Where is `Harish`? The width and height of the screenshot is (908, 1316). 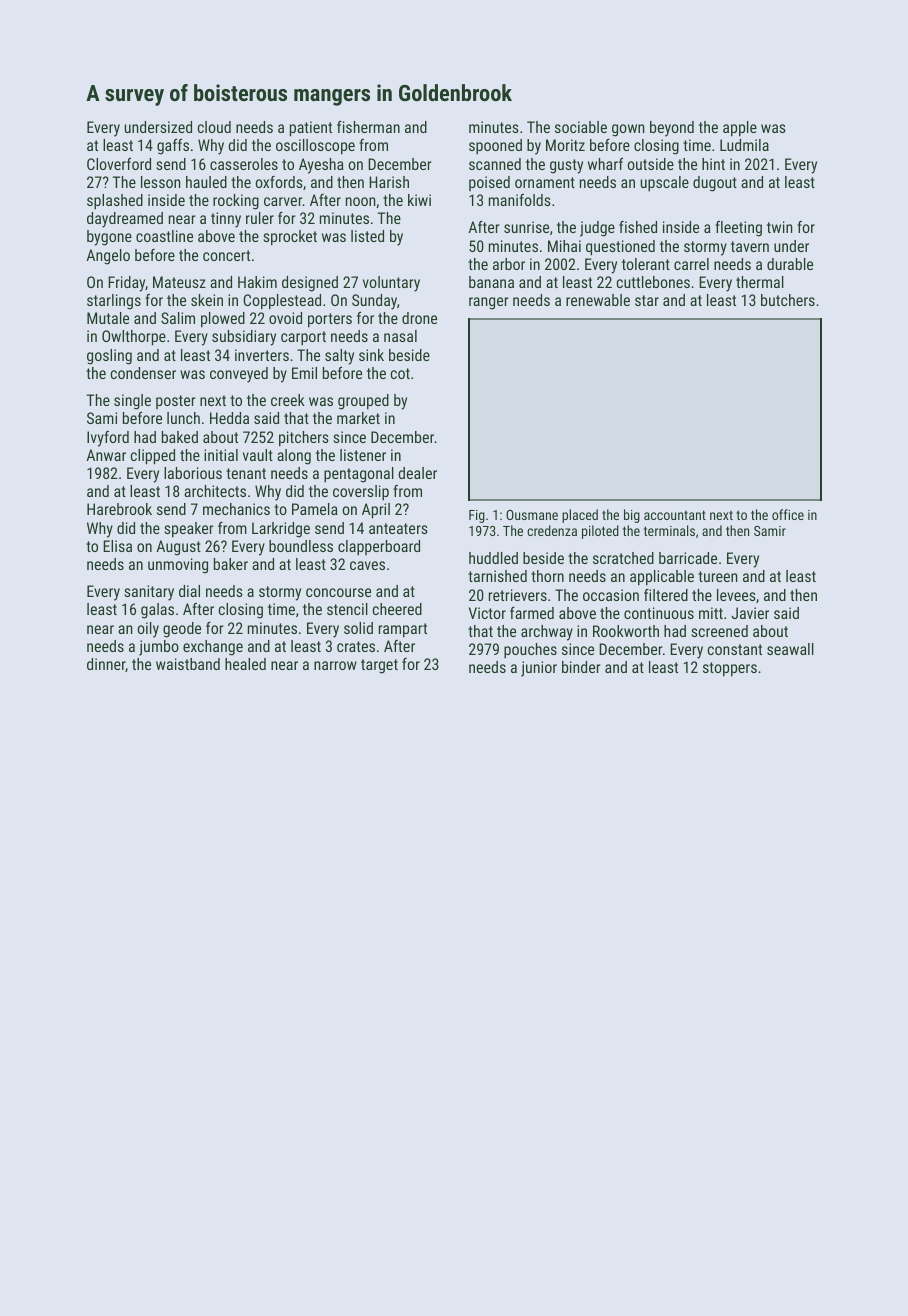
Harish is located at coordinates (389, 182).
